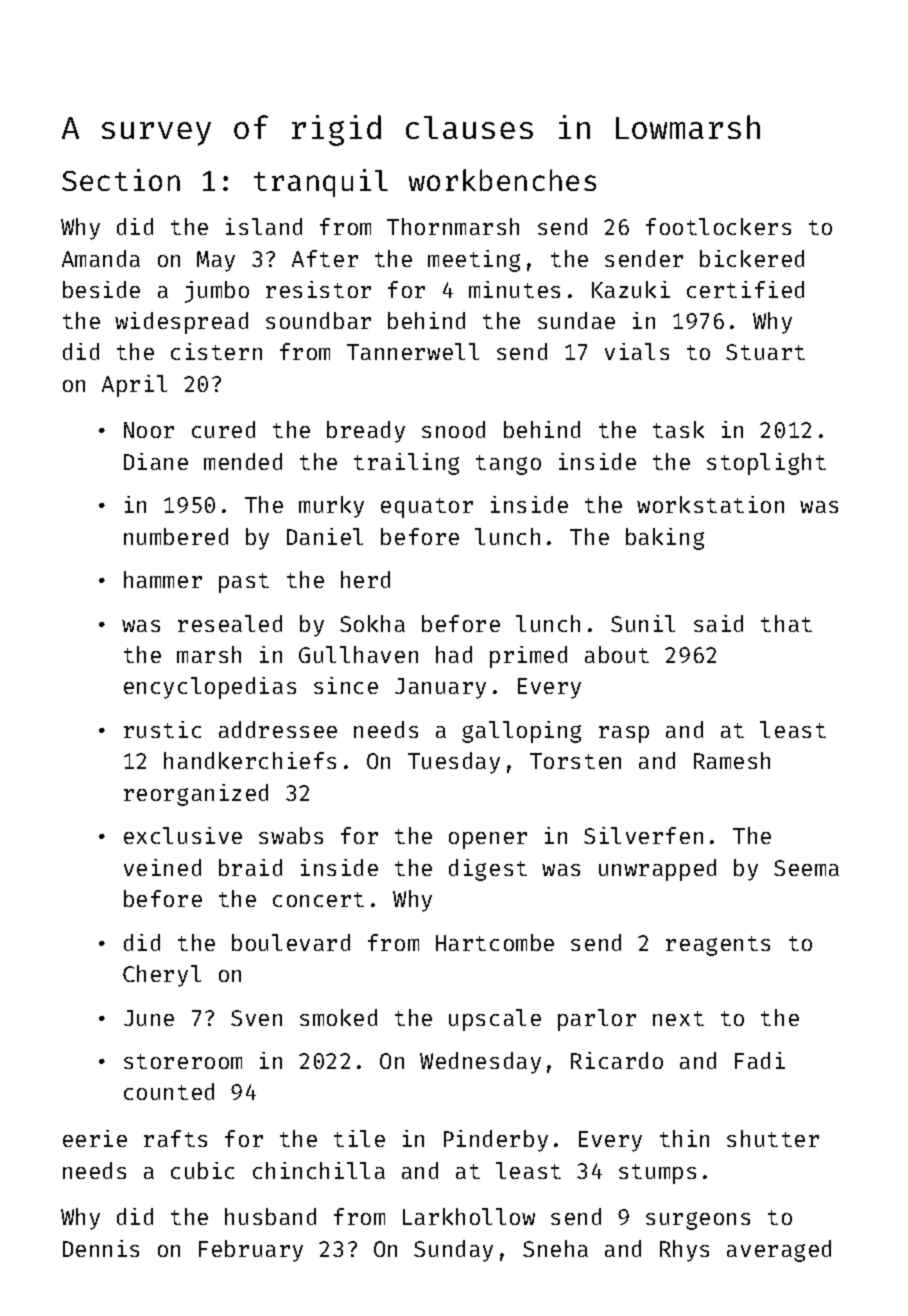  I want to click on Sneha, so click(555, 1248).
